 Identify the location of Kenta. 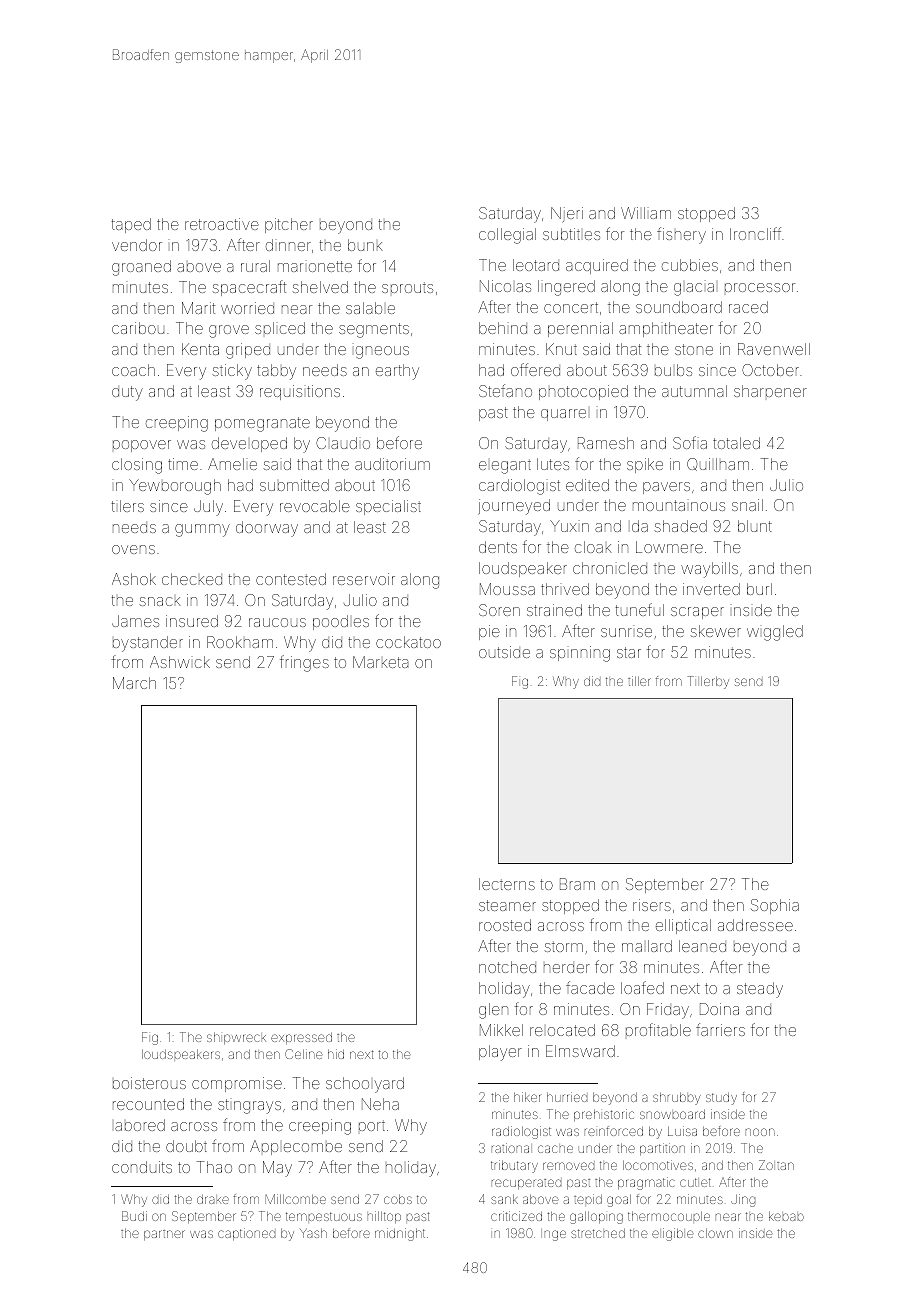
(200, 349).
